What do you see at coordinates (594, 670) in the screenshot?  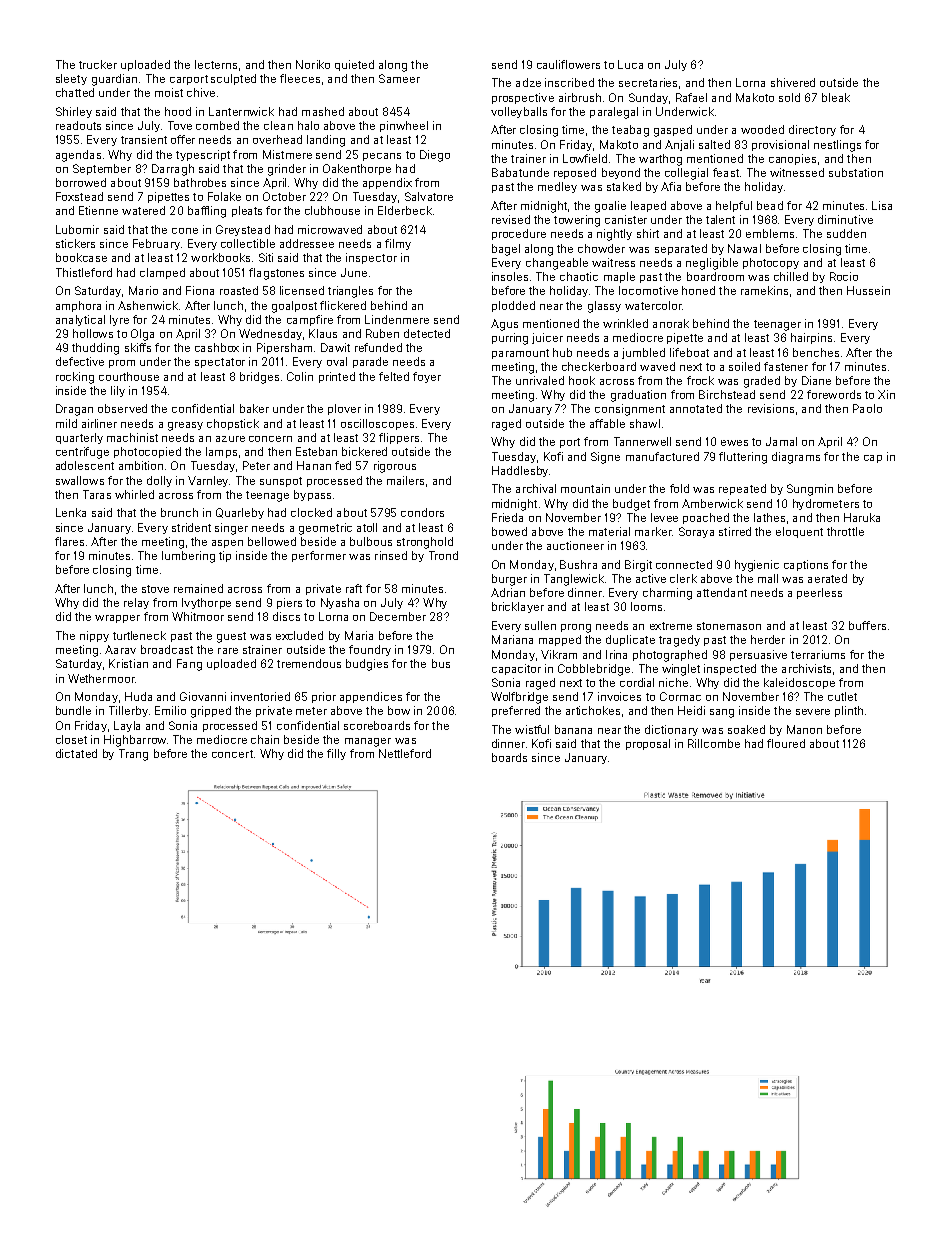 I see `Cobblebridge` at bounding box center [594, 670].
